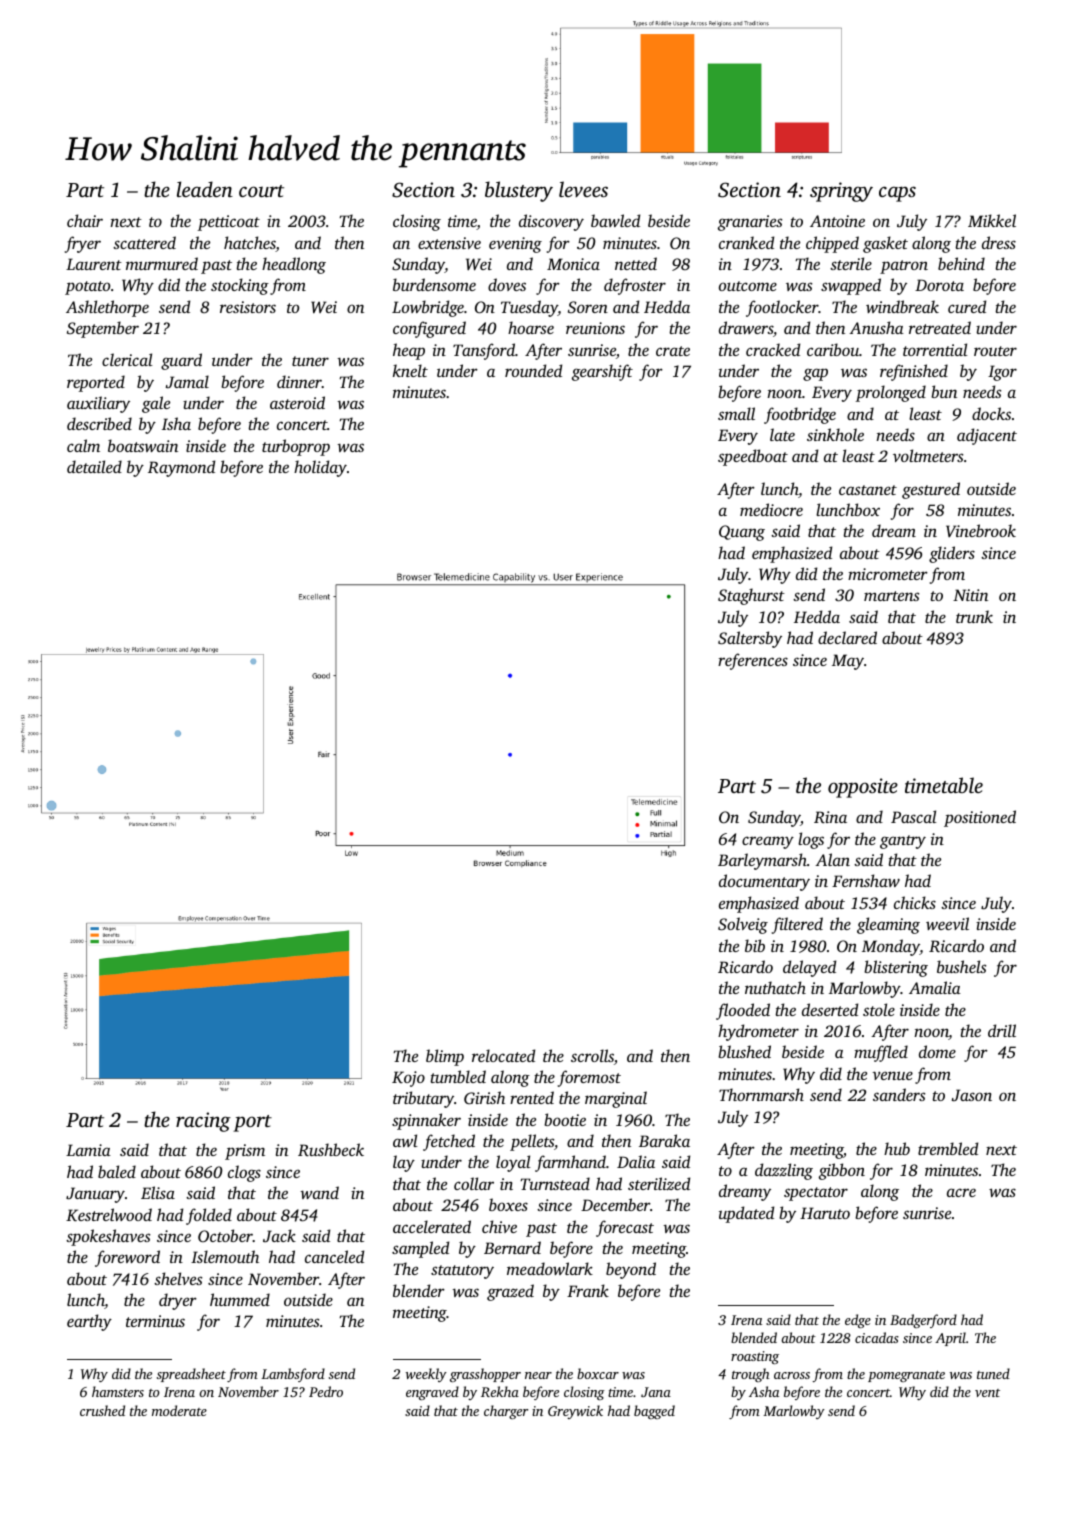  What do you see at coordinates (445, 1057) in the screenshot?
I see `blimp` at bounding box center [445, 1057].
